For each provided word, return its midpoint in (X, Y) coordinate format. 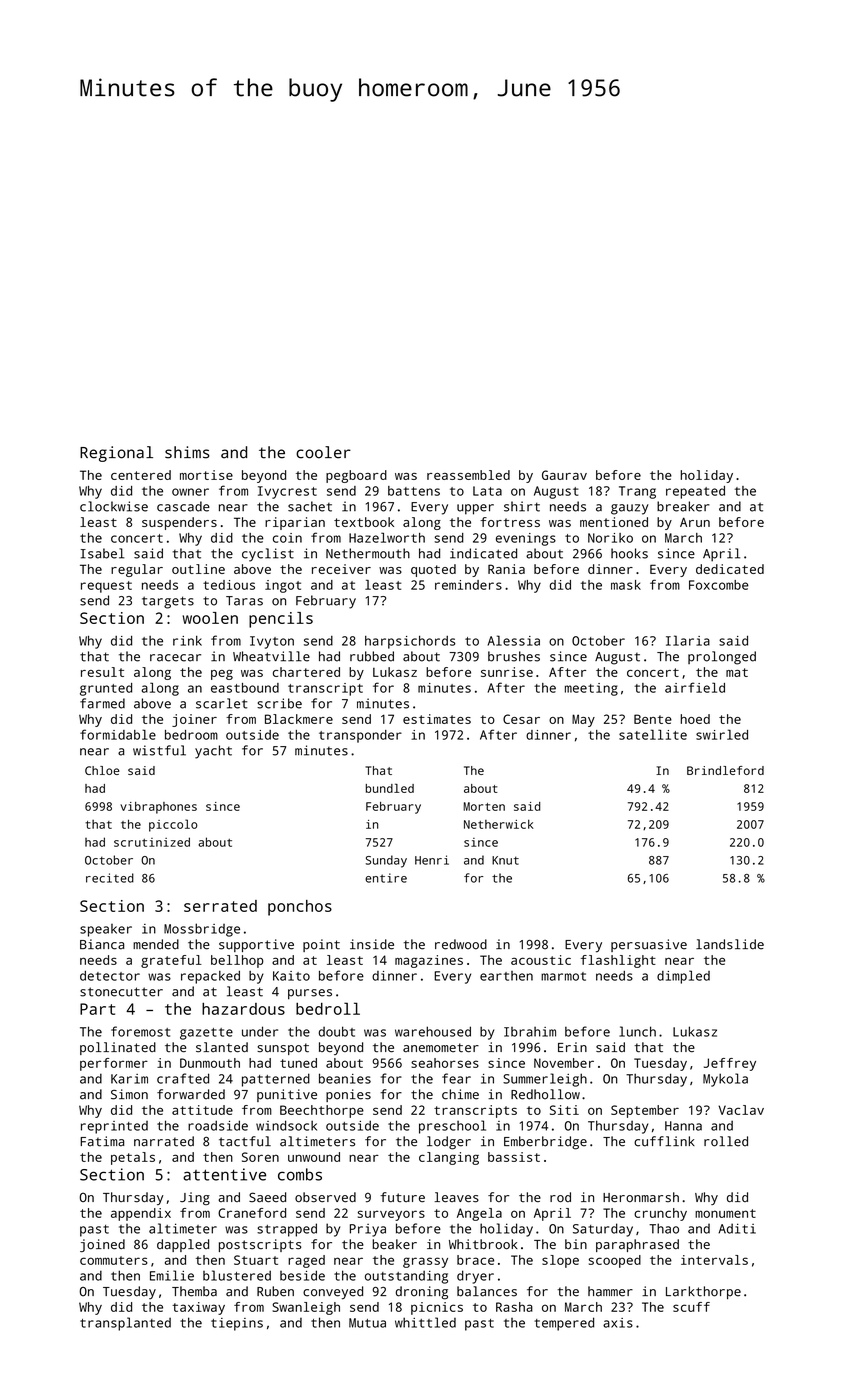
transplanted (125, 1324)
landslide (730, 944)
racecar (175, 658)
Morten (484, 806)
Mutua (367, 1323)
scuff (691, 1307)
